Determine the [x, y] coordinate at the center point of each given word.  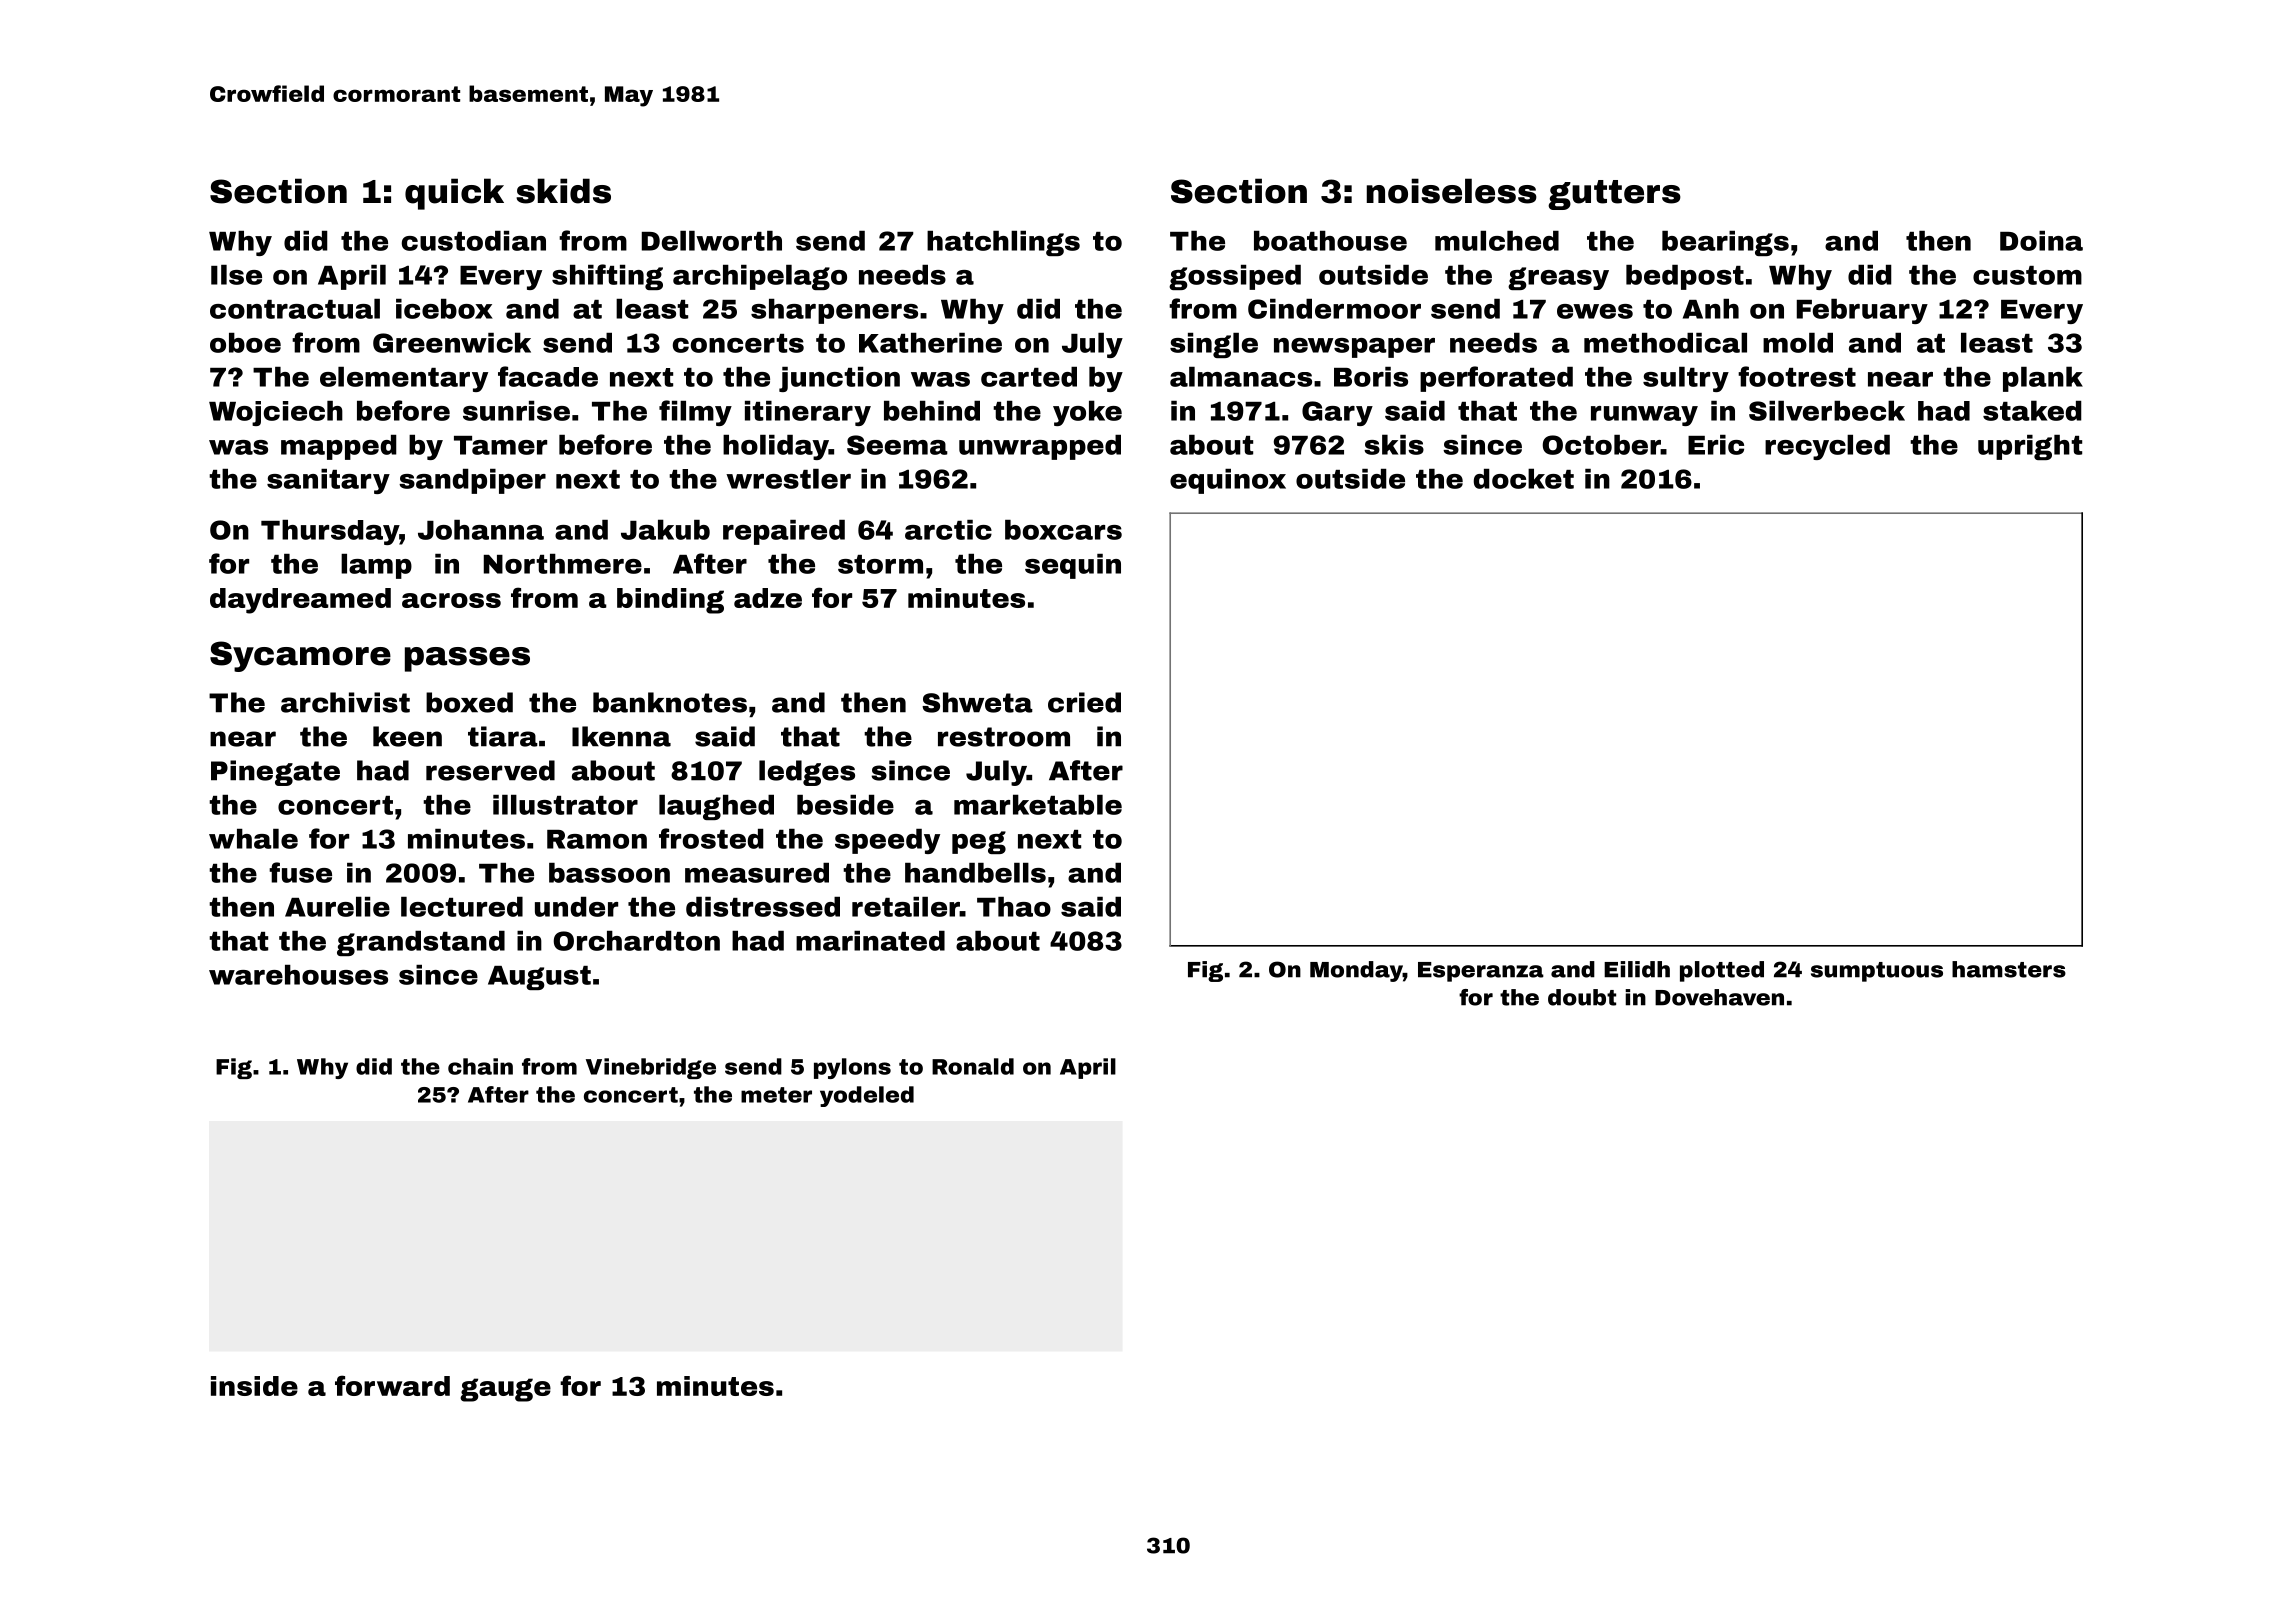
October [1601, 445]
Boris [1371, 377]
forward [392, 1385]
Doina [2041, 241]
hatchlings [1003, 243]
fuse [300, 872]
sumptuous [1877, 972]
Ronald [973, 1066]
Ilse [236, 275]
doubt [1582, 997]
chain [480, 1066]
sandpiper [472, 481]
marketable [1038, 804]
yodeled [867, 1096]
